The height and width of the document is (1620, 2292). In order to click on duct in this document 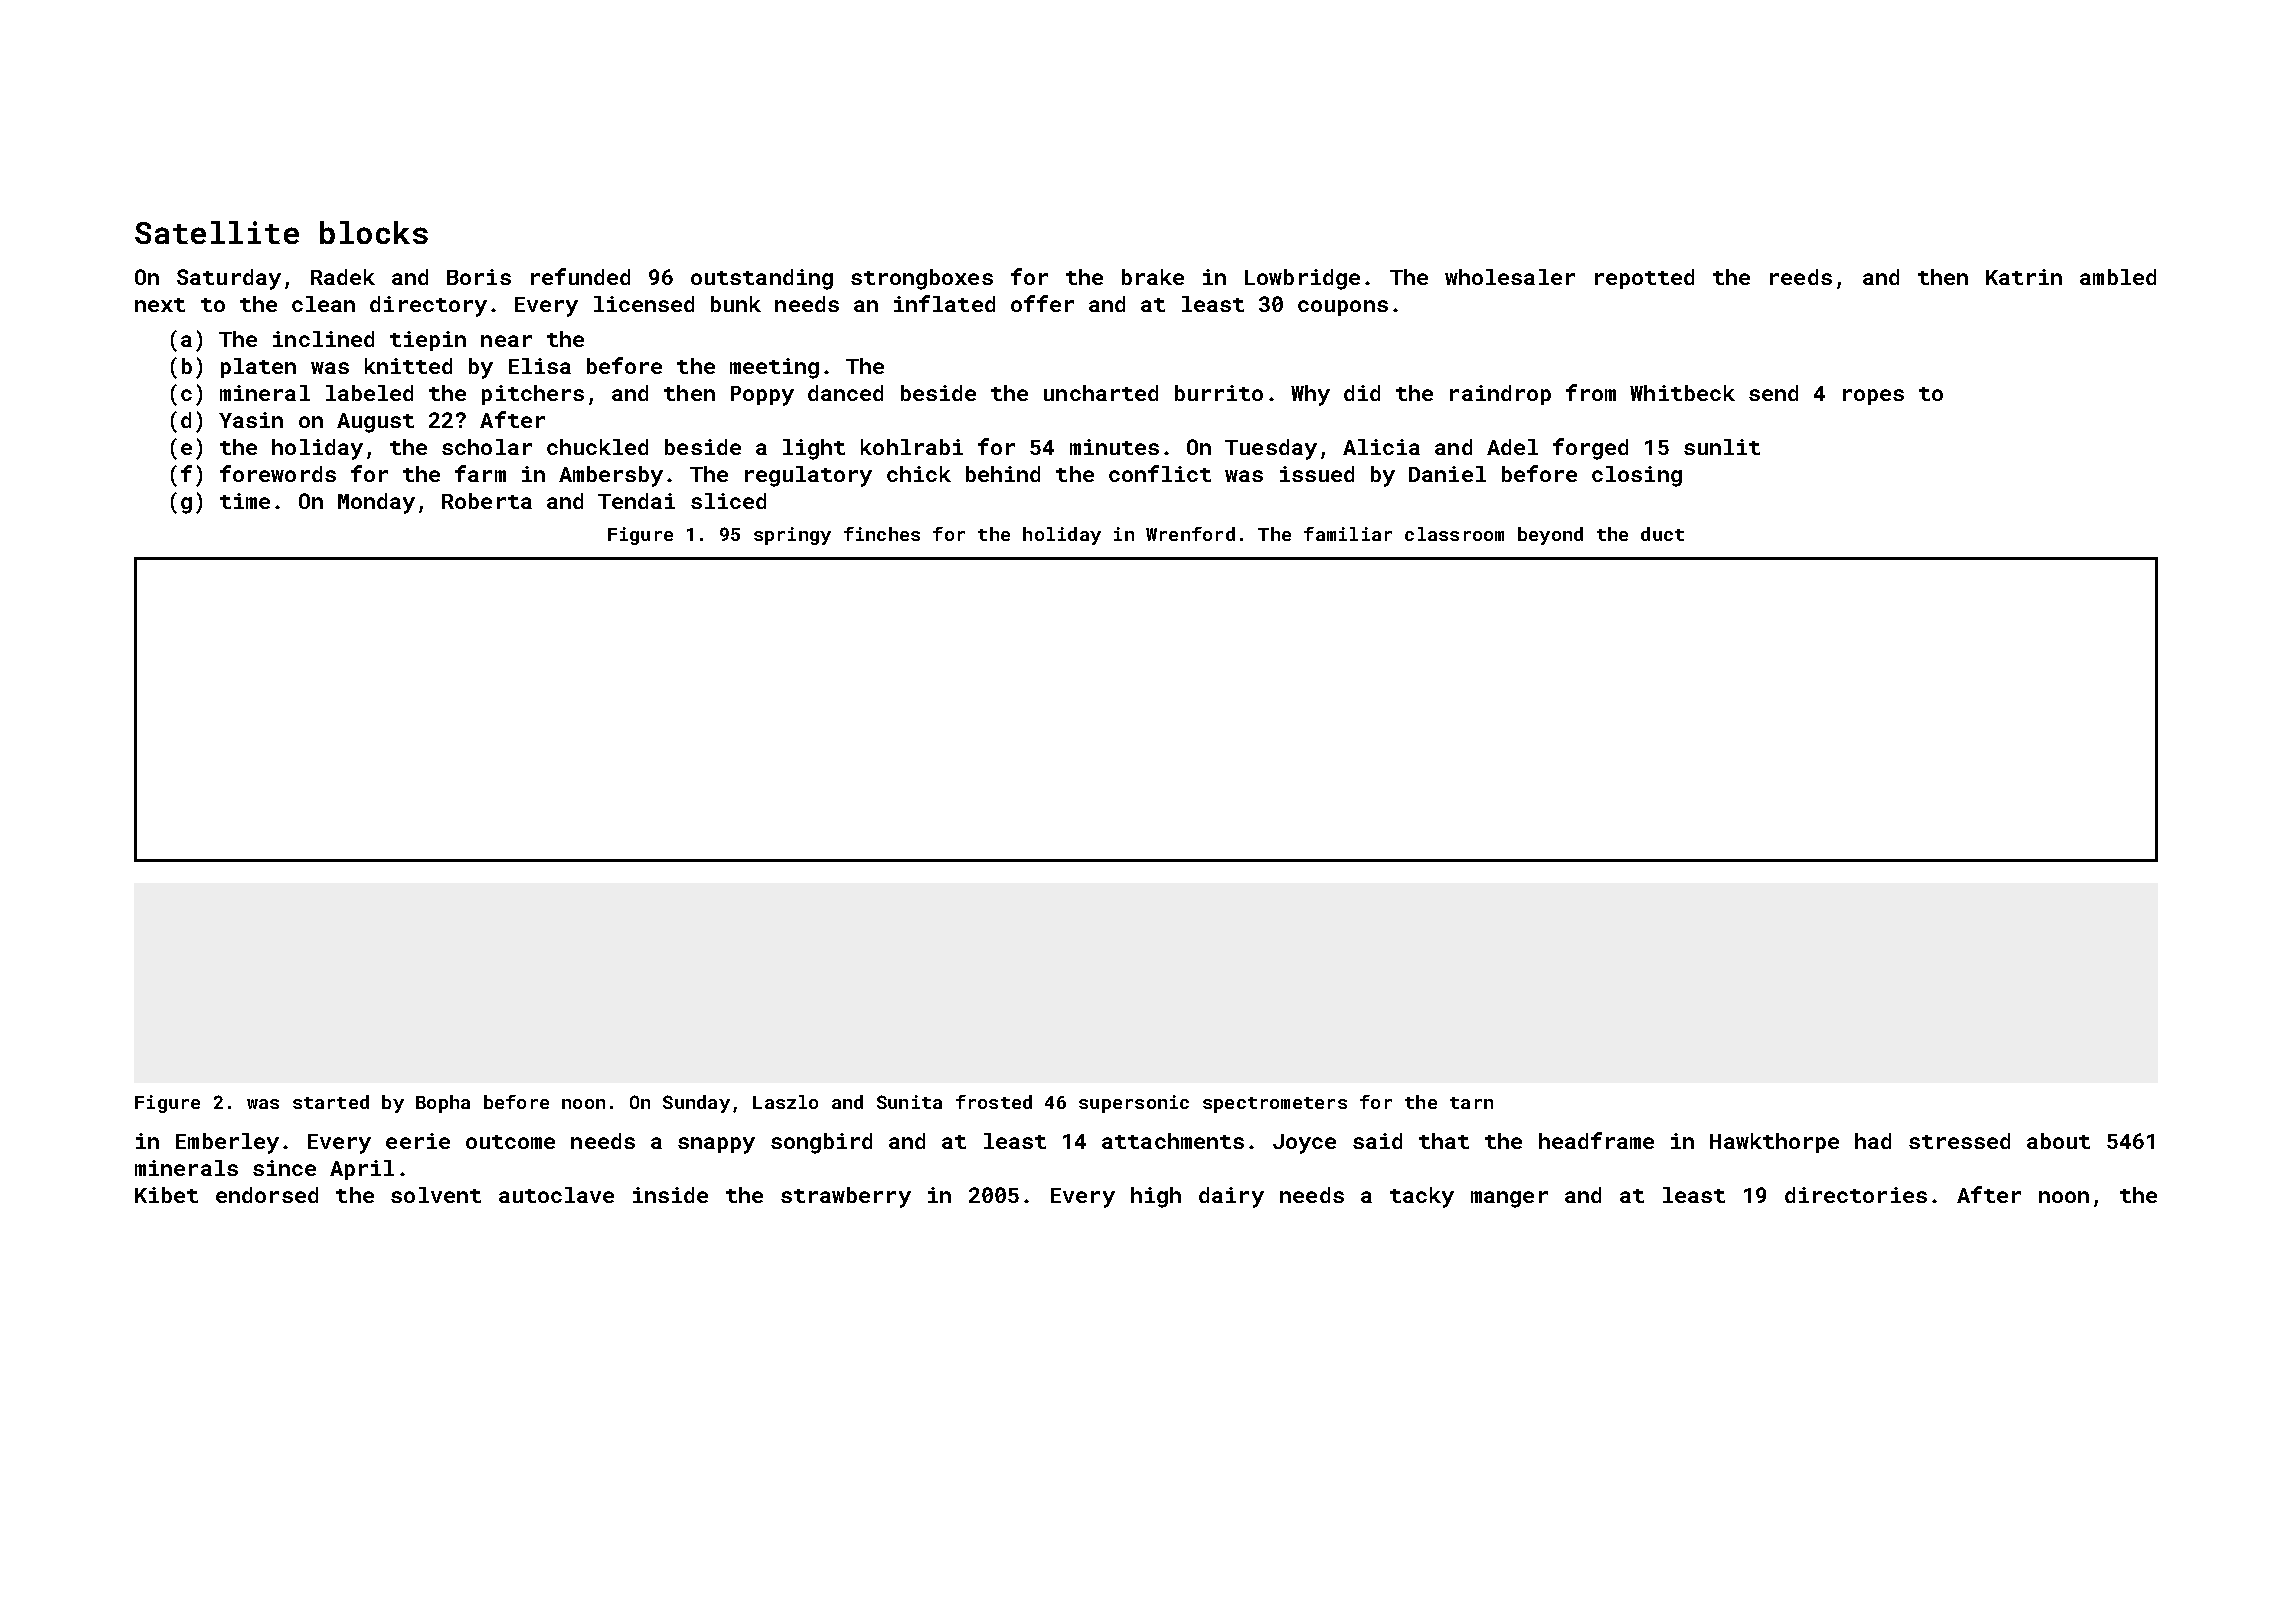, I will do `click(1662, 534)`.
